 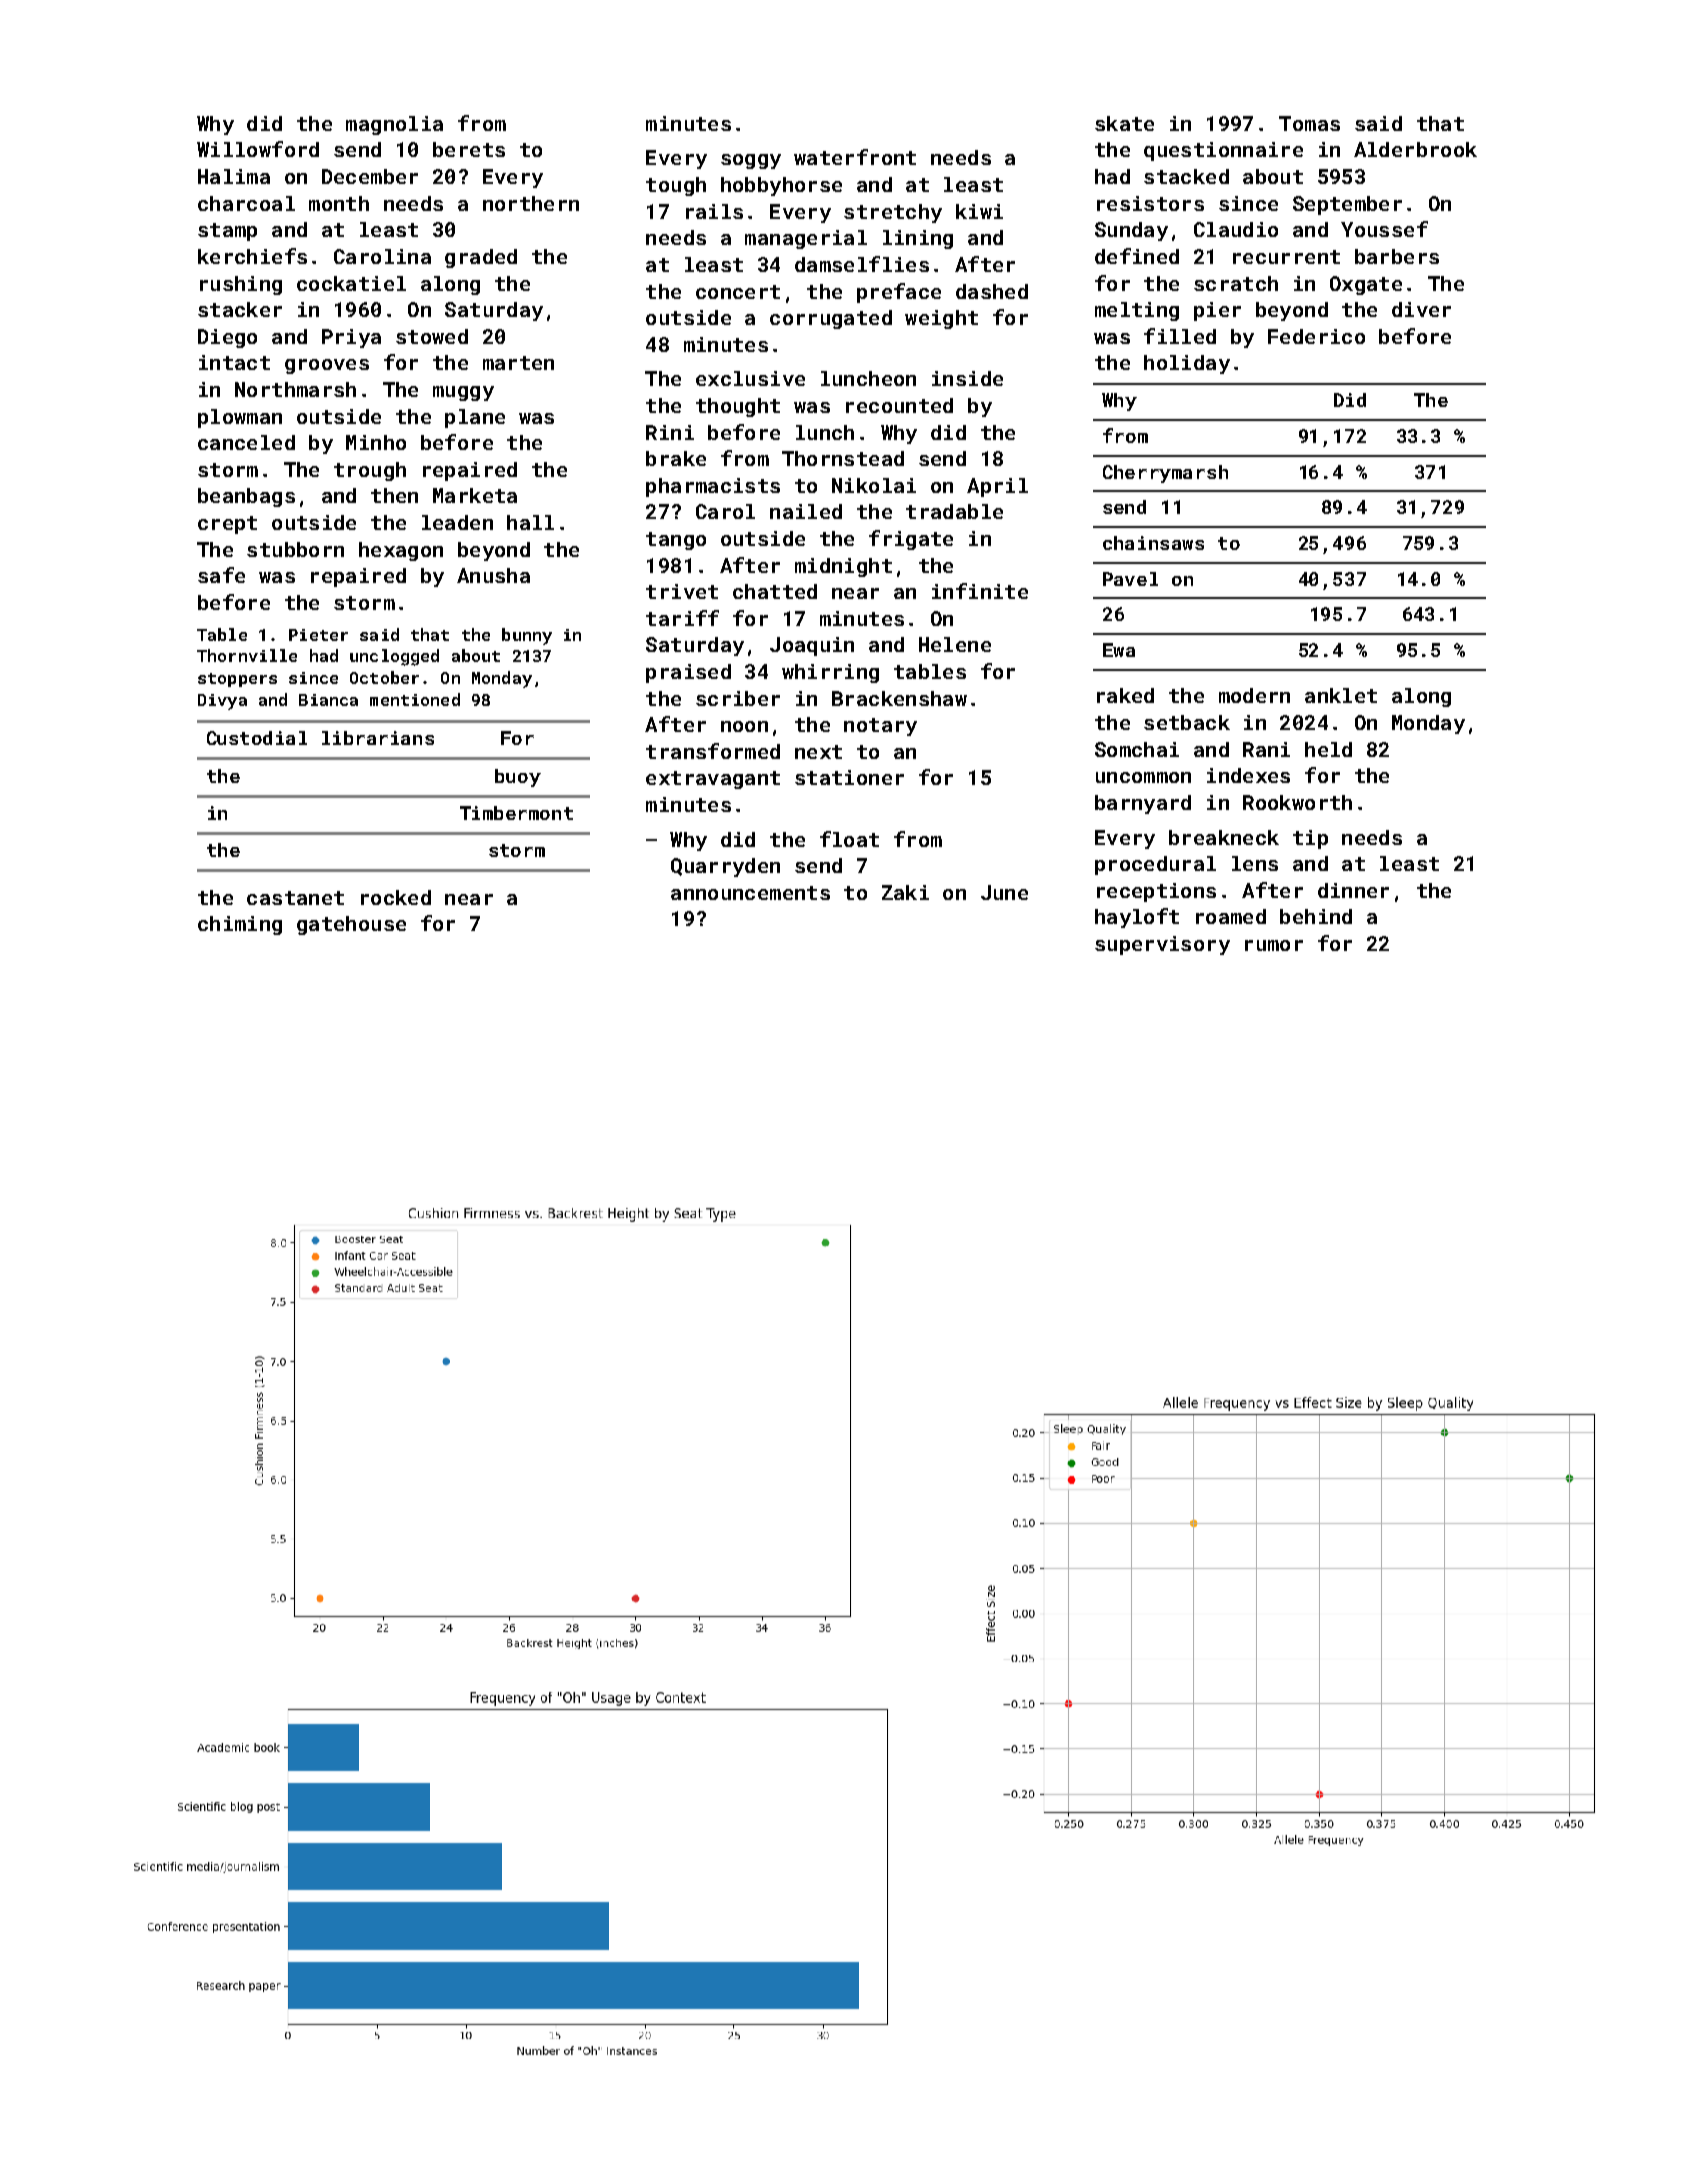 What do you see at coordinates (295, 898) in the page?
I see `castanet` at bounding box center [295, 898].
